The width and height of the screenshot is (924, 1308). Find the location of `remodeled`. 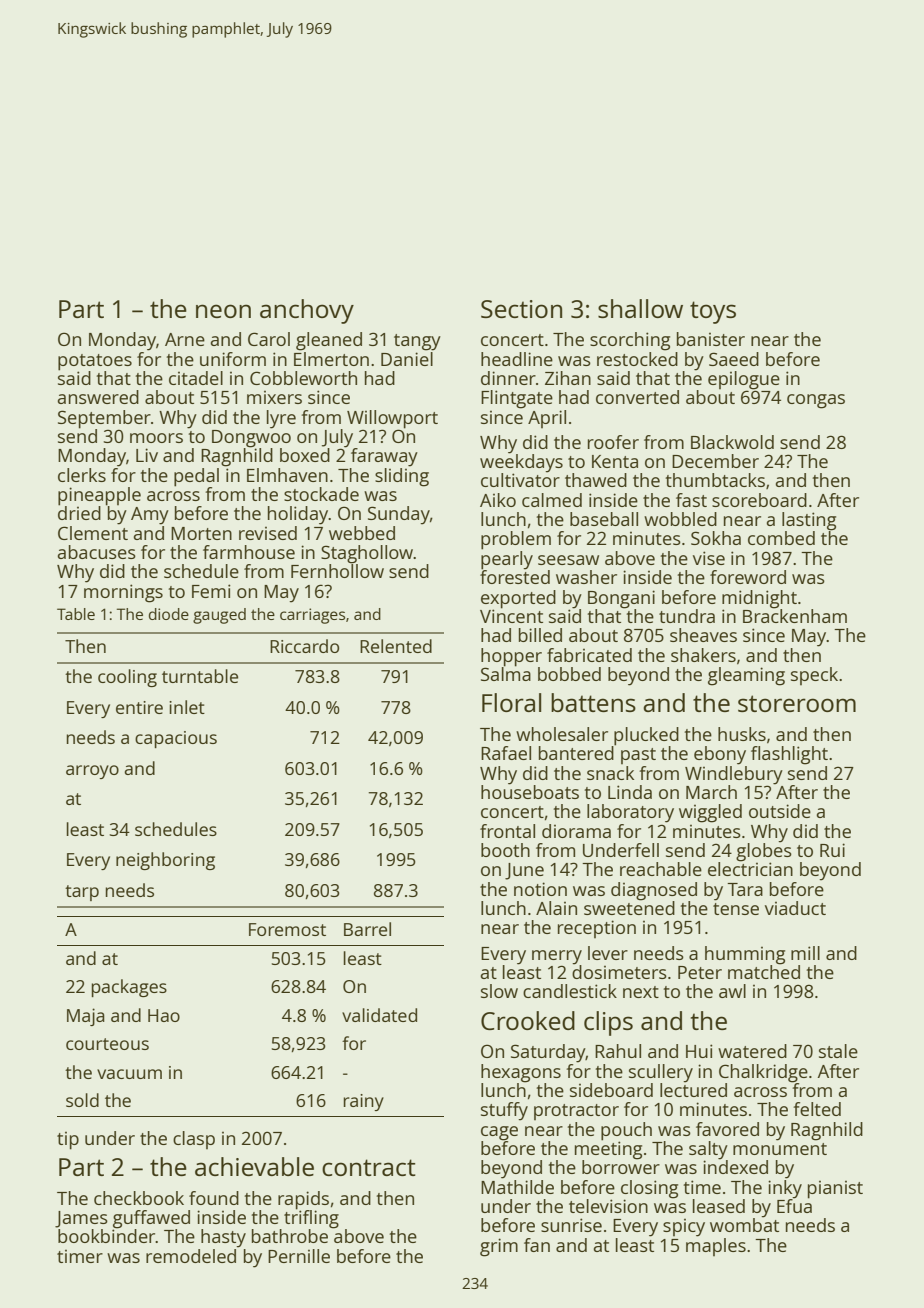

remodeled is located at coordinates (191, 1256).
